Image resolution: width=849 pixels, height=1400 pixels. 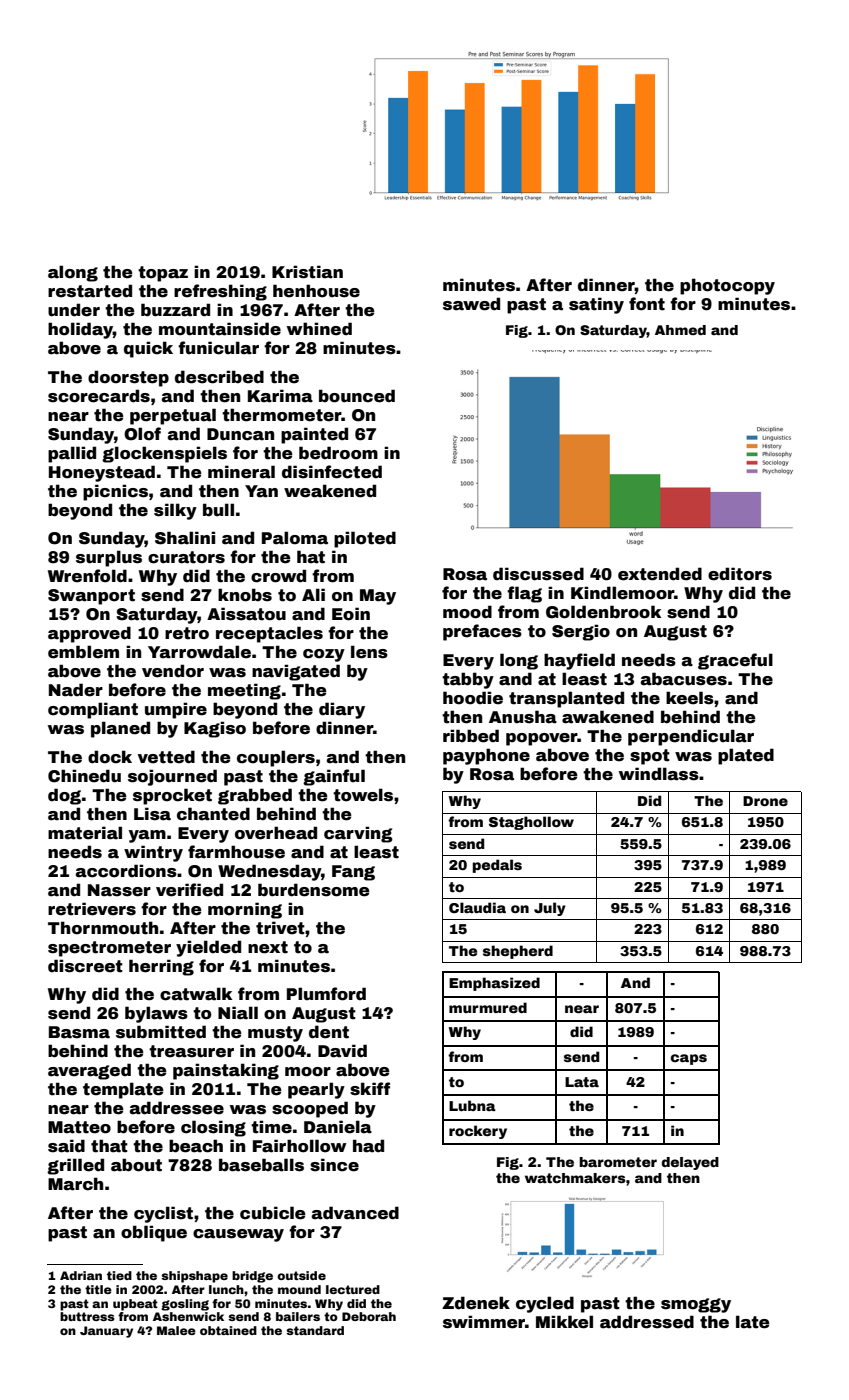 What do you see at coordinates (680, 330) in the page?
I see `Ahmed` at bounding box center [680, 330].
